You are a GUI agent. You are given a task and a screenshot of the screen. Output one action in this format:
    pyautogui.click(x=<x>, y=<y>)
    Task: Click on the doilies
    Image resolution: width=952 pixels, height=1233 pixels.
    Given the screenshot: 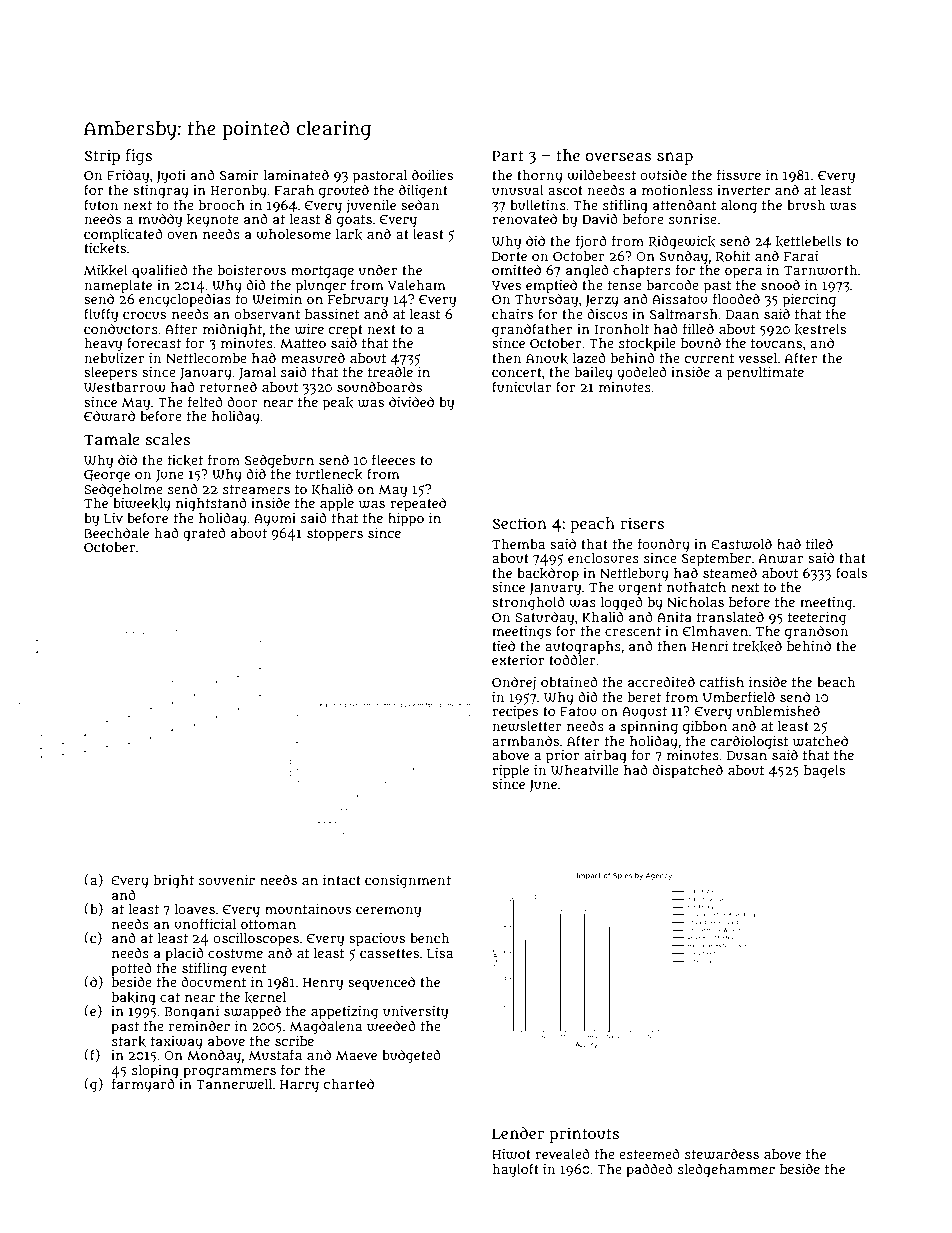 What is the action you would take?
    pyautogui.click(x=432, y=174)
